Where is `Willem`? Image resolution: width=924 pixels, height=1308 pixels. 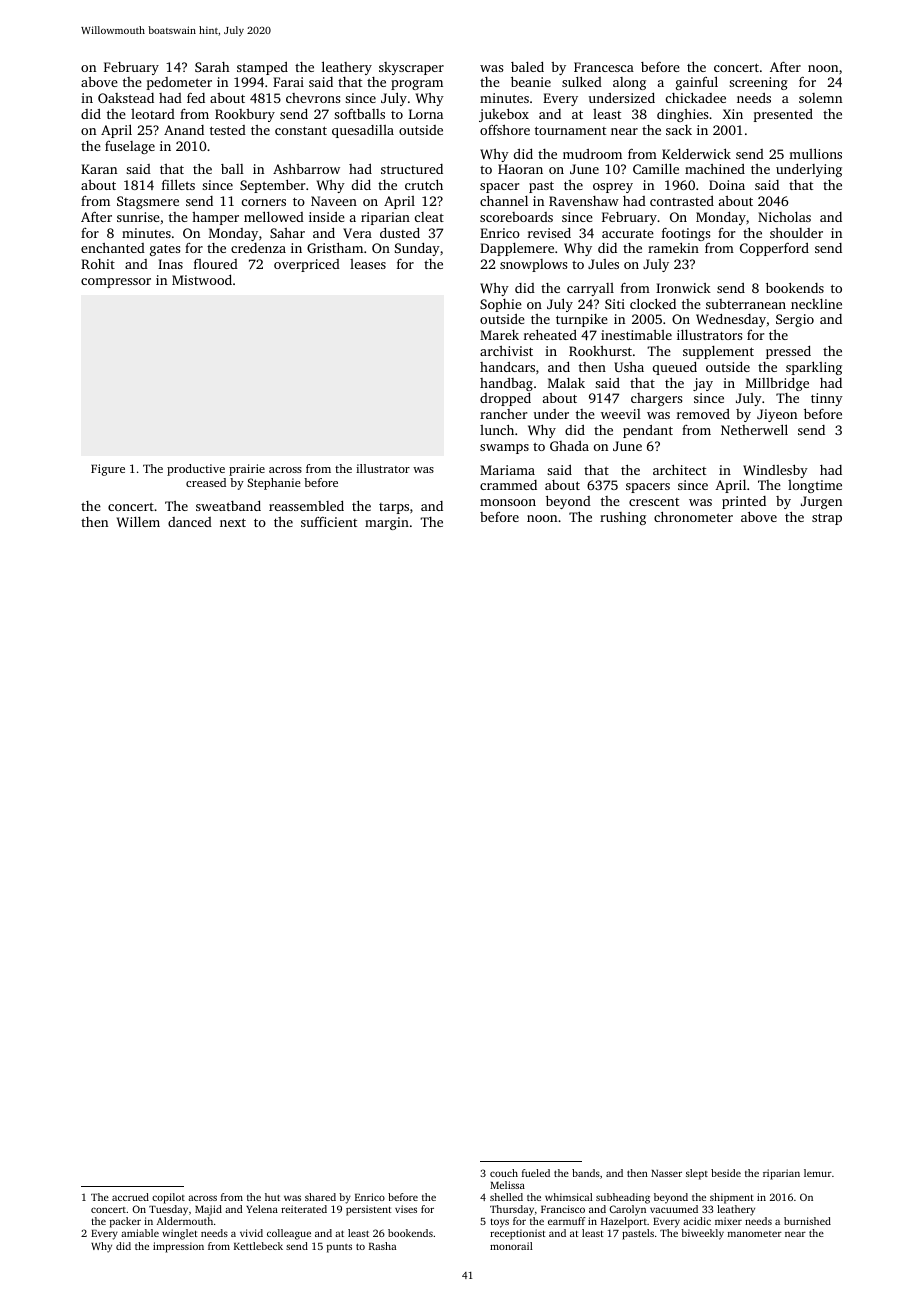 Willem is located at coordinates (138, 522).
